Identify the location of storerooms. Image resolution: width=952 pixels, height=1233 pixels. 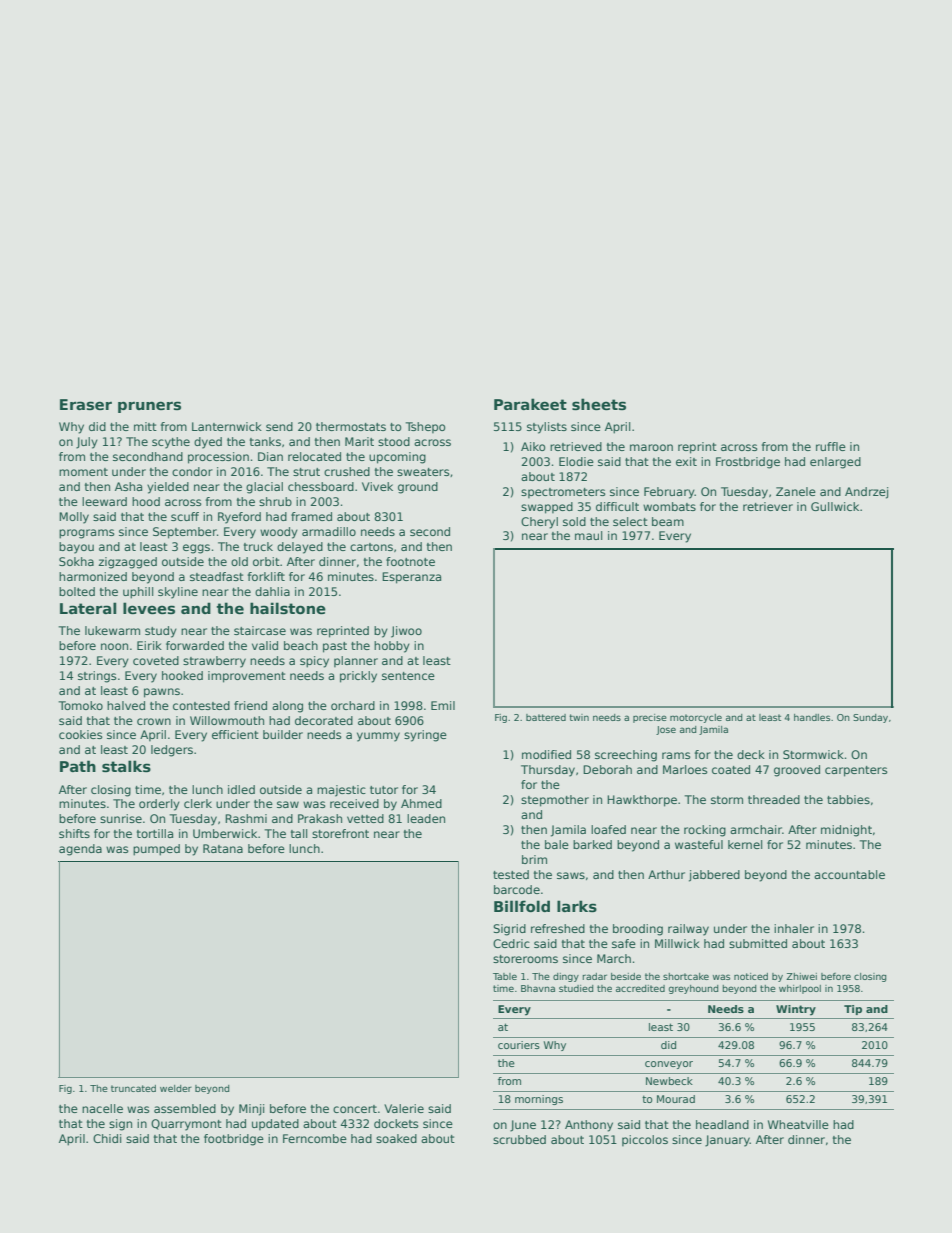
(525, 959).
